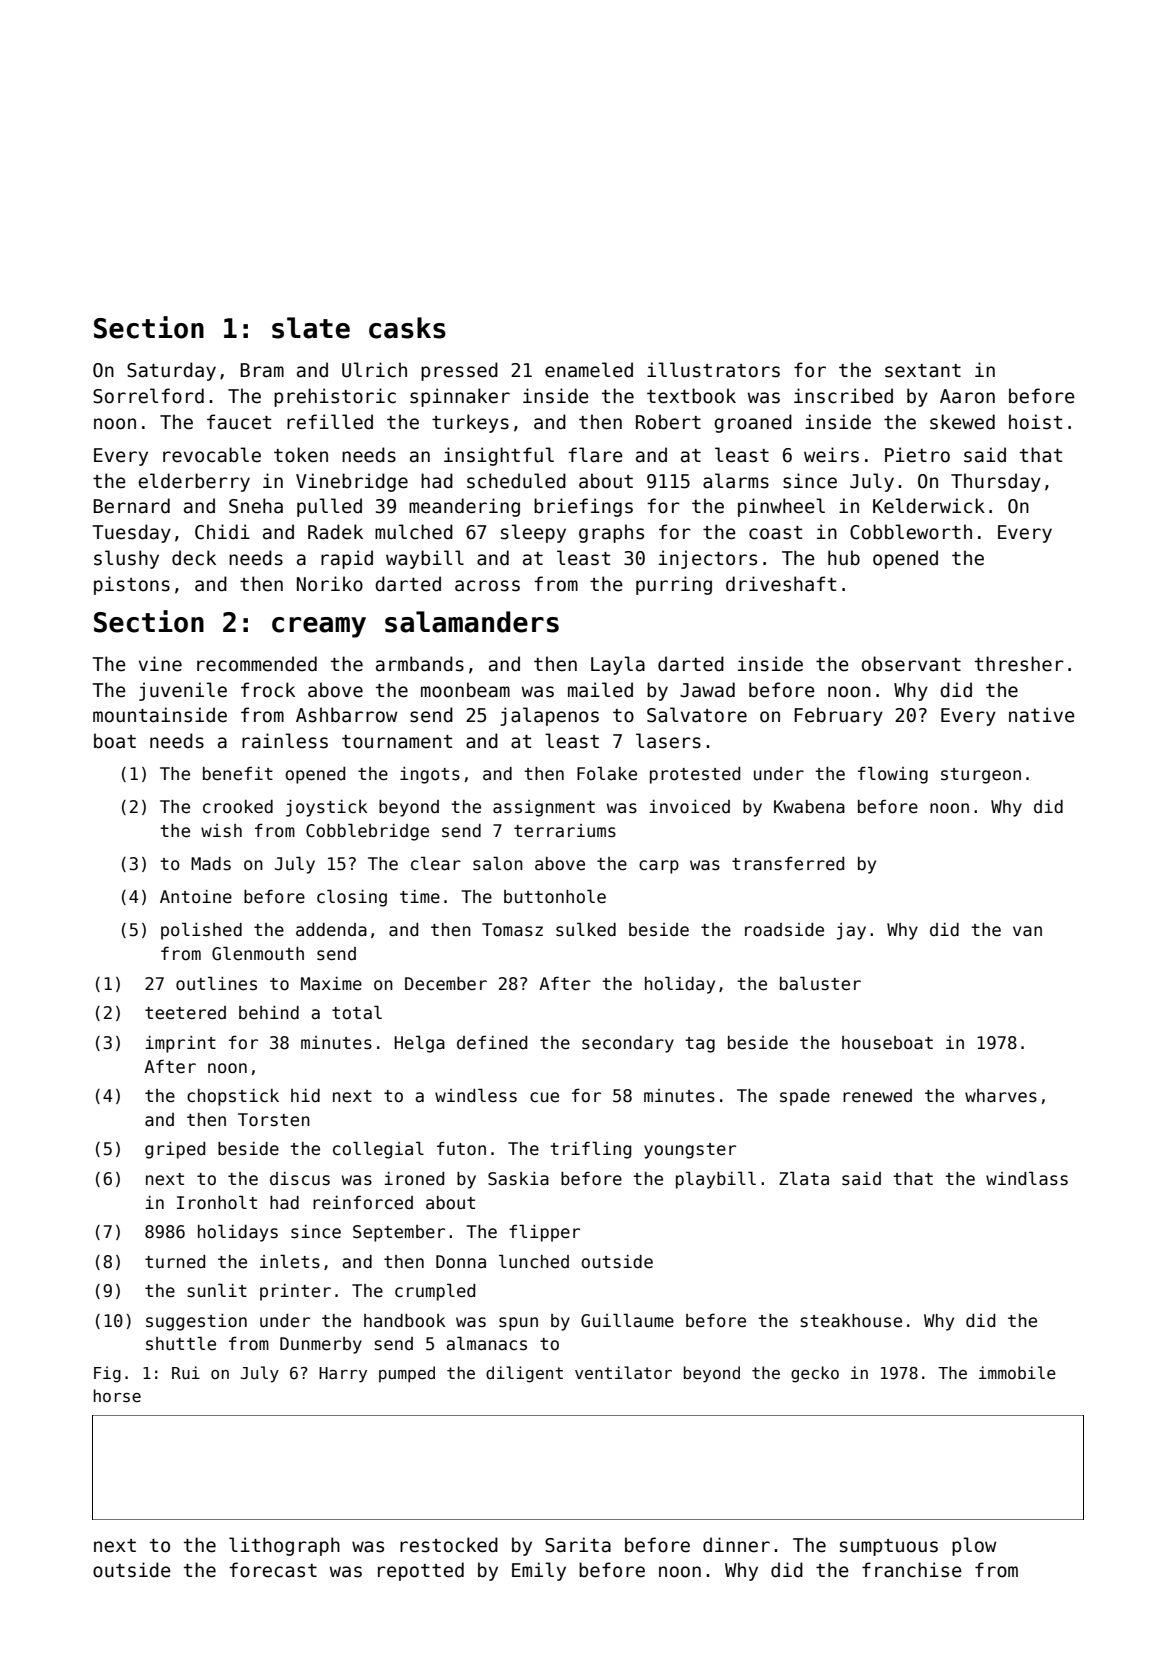 This document has width=1176, height=1663. I want to click on purring, so click(674, 585).
